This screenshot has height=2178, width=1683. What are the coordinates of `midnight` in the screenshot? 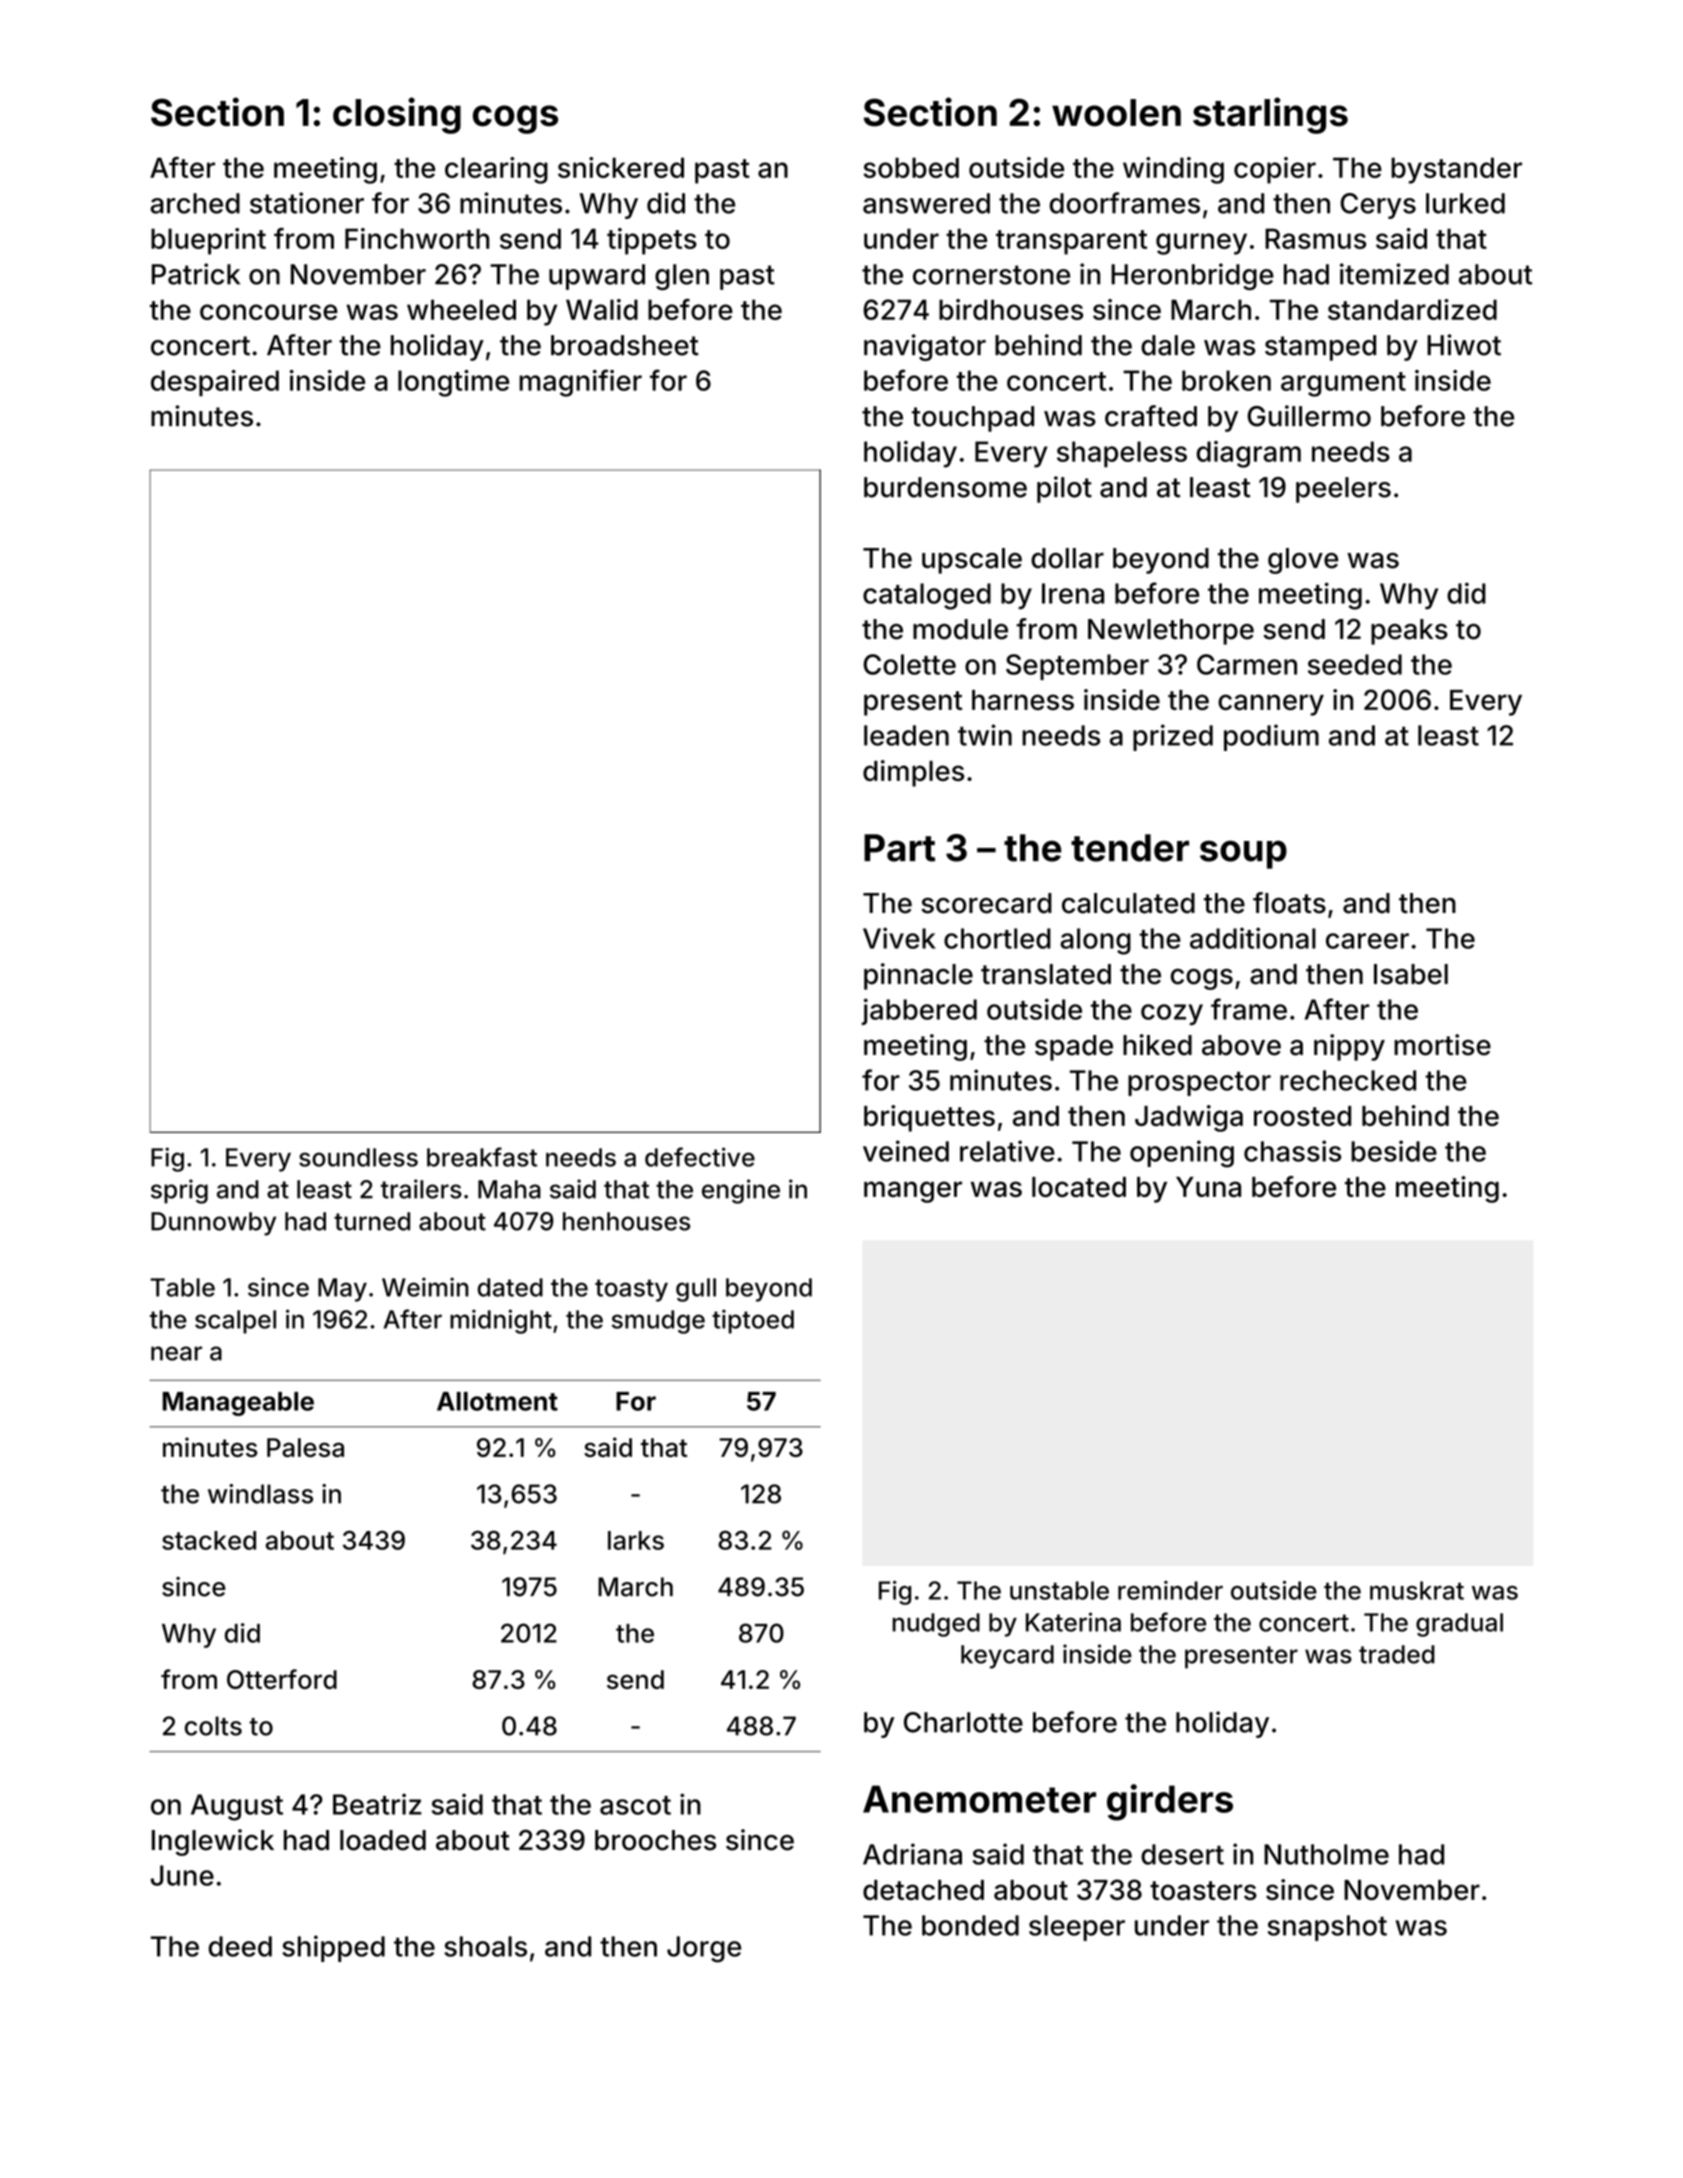 It's located at (501, 1321).
